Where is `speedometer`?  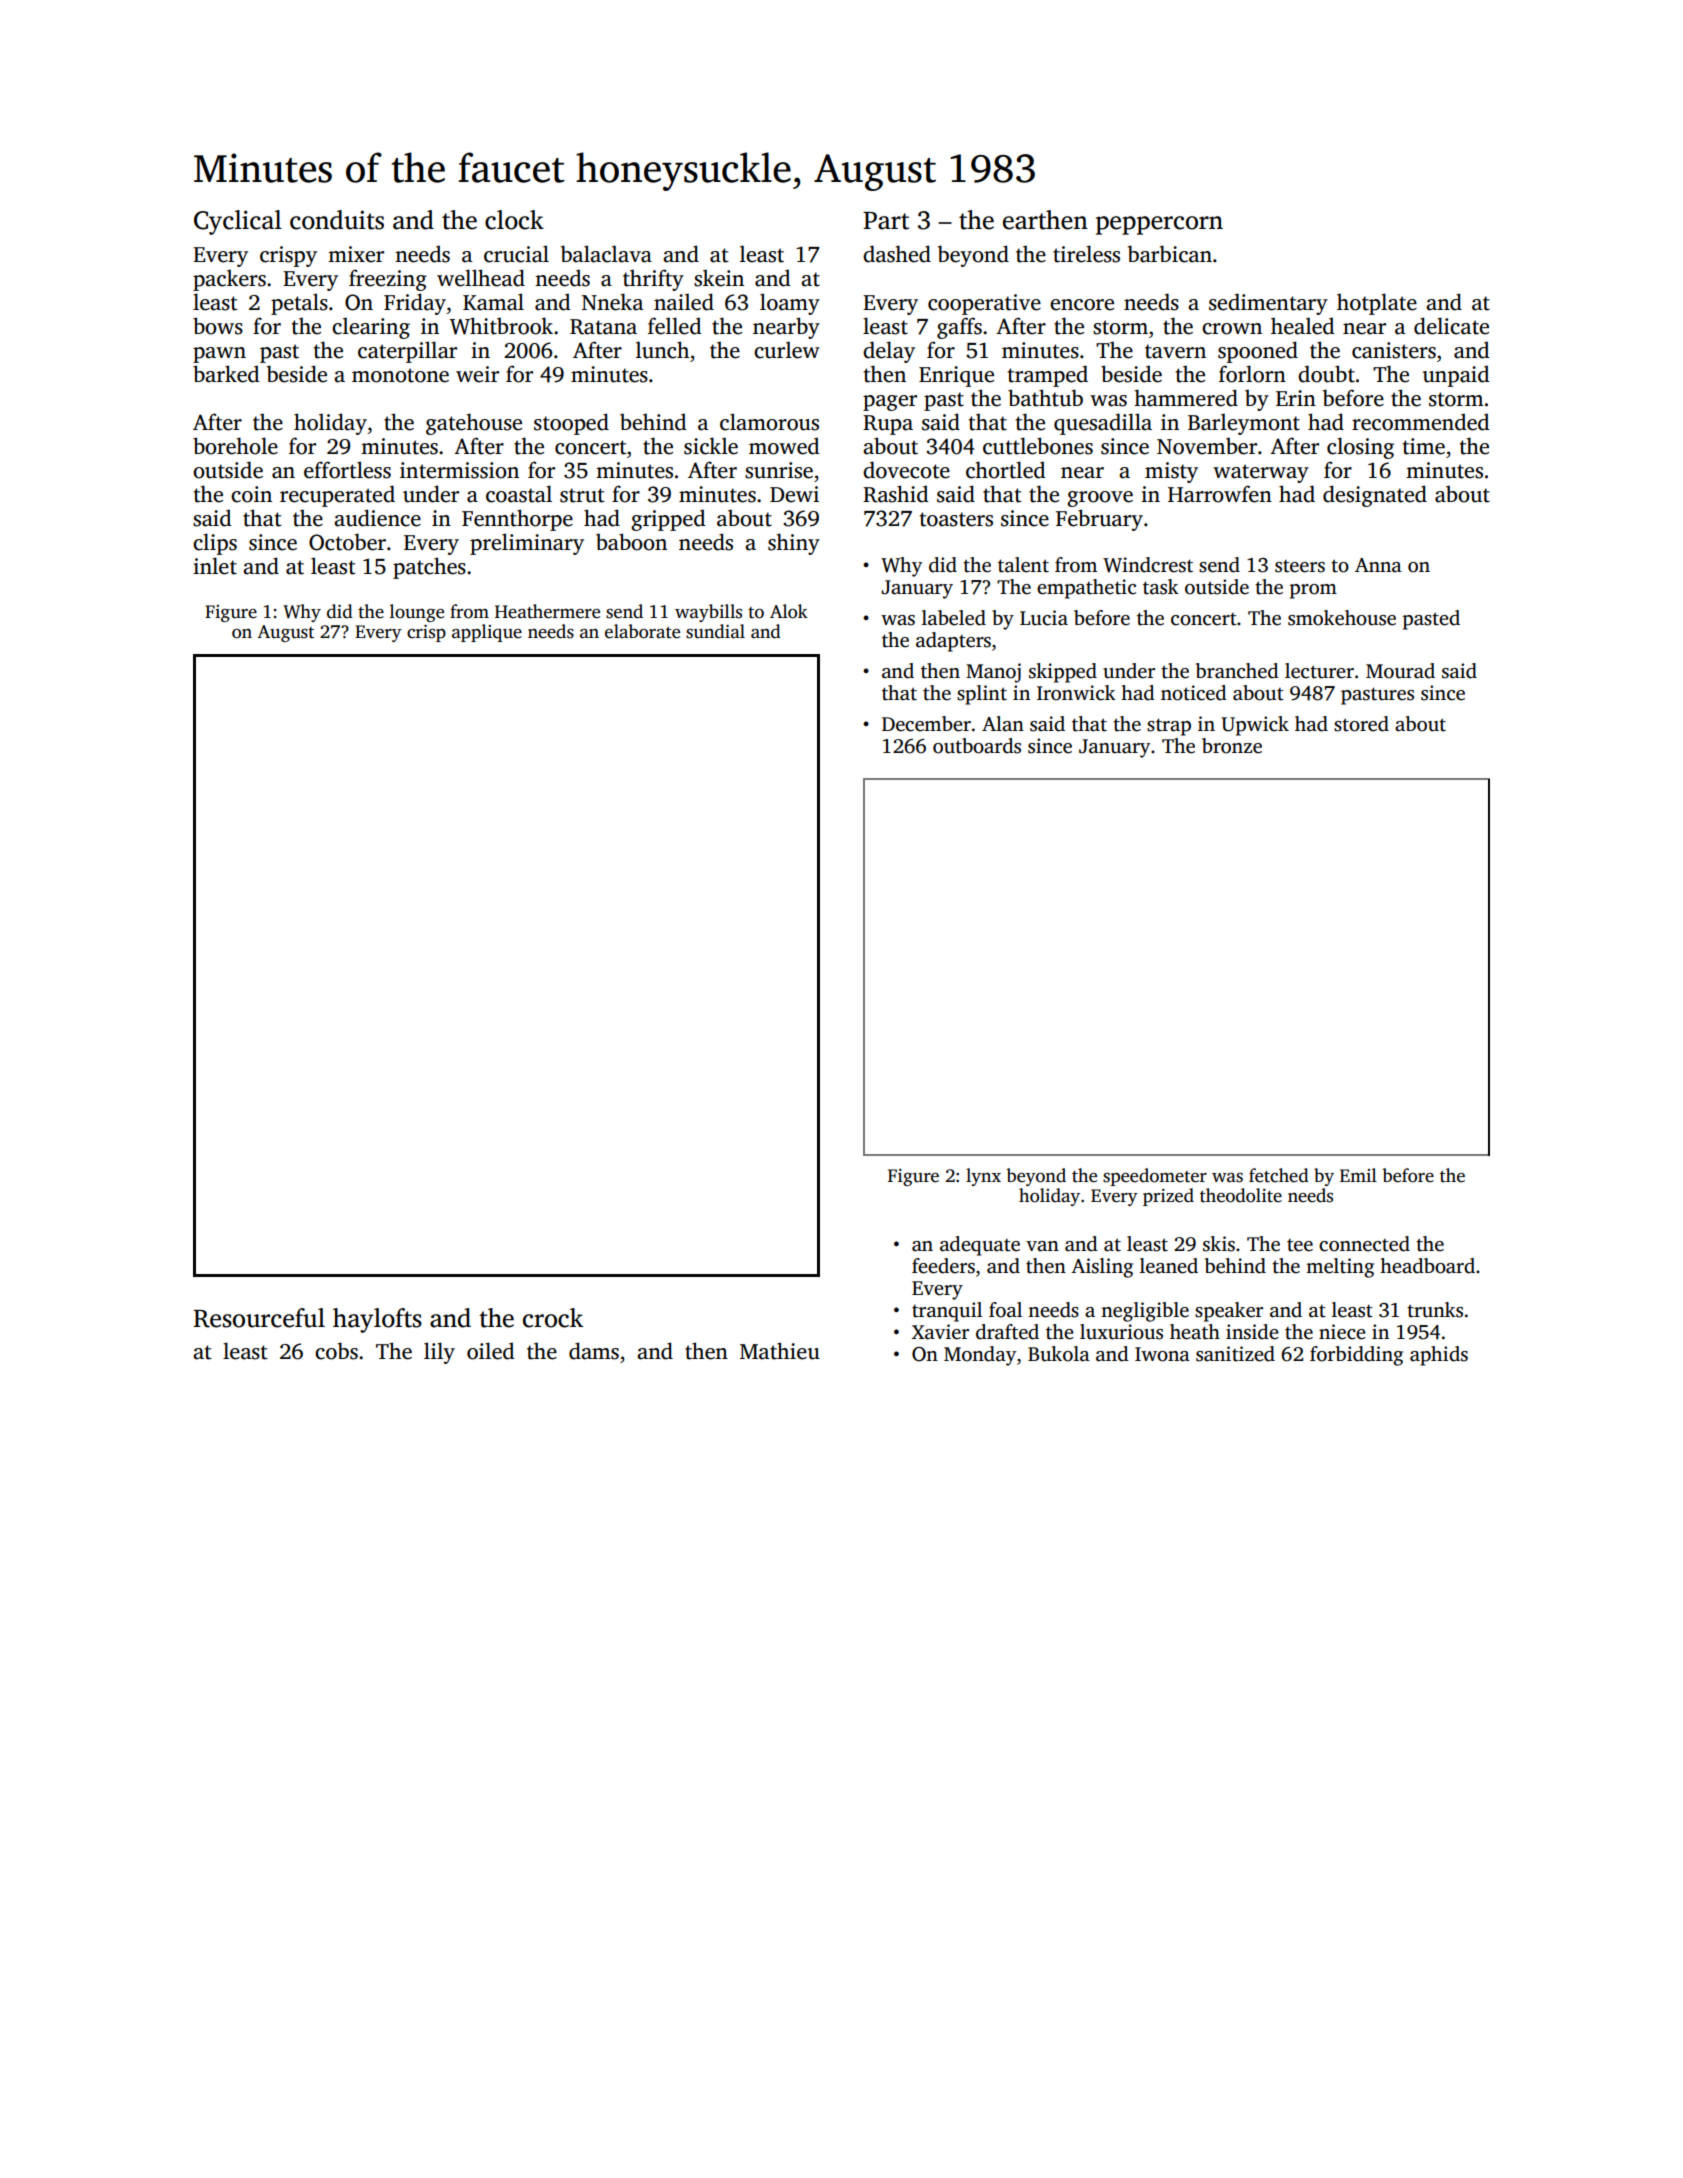 speedometer is located at coordinates (1155, 1177).
